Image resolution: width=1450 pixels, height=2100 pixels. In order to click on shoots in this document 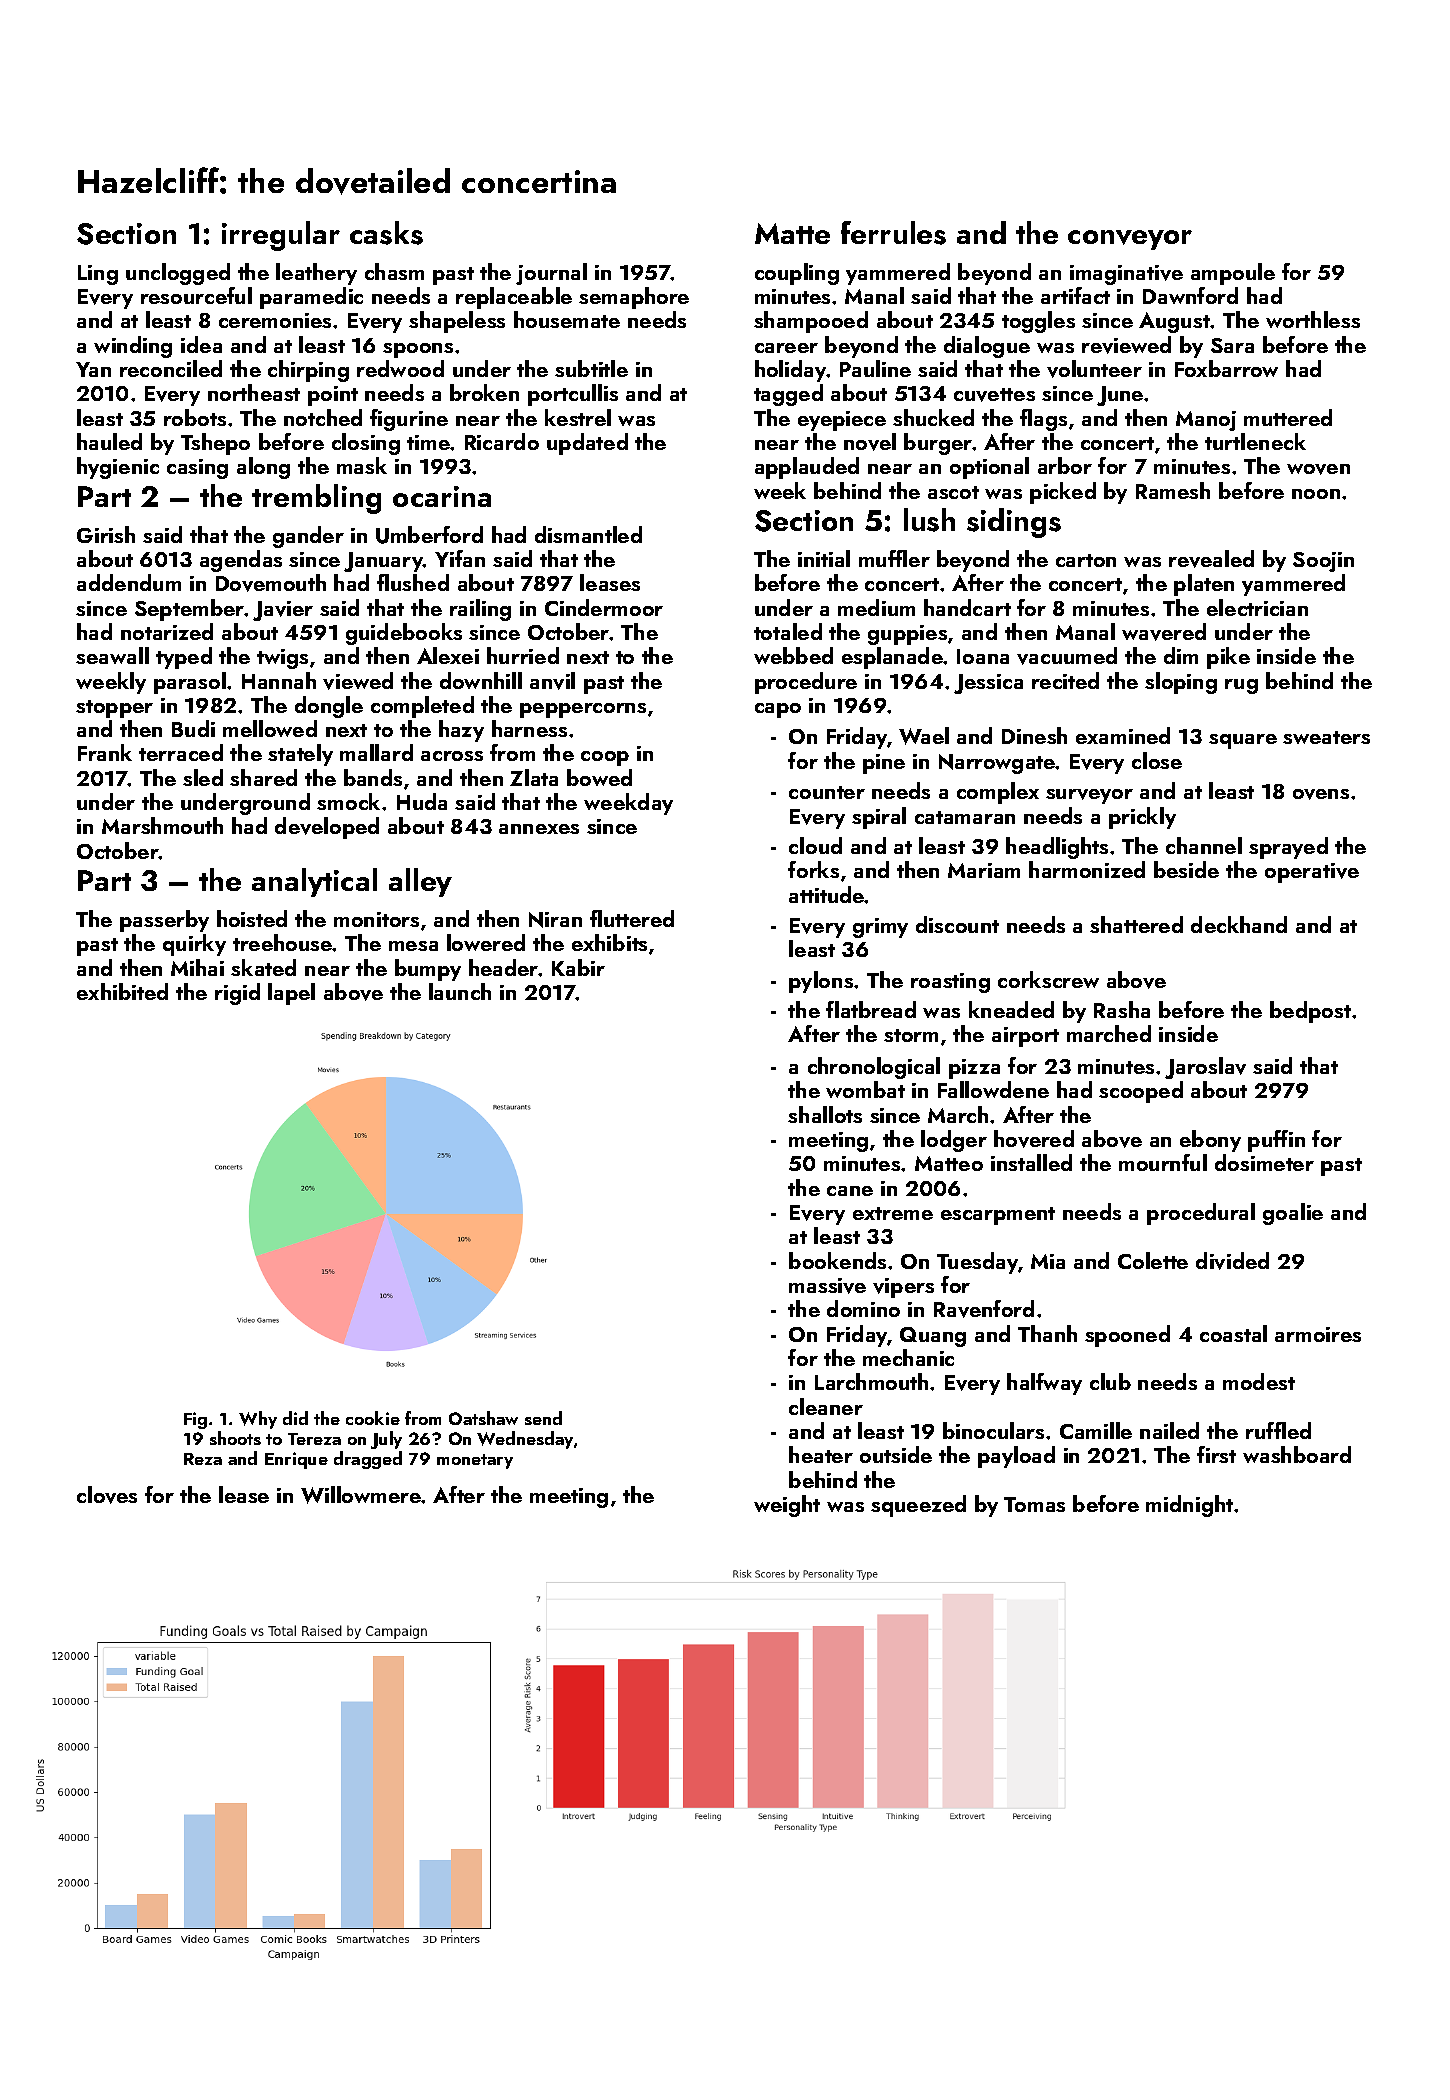, I will do `click(235, 1438)`.
